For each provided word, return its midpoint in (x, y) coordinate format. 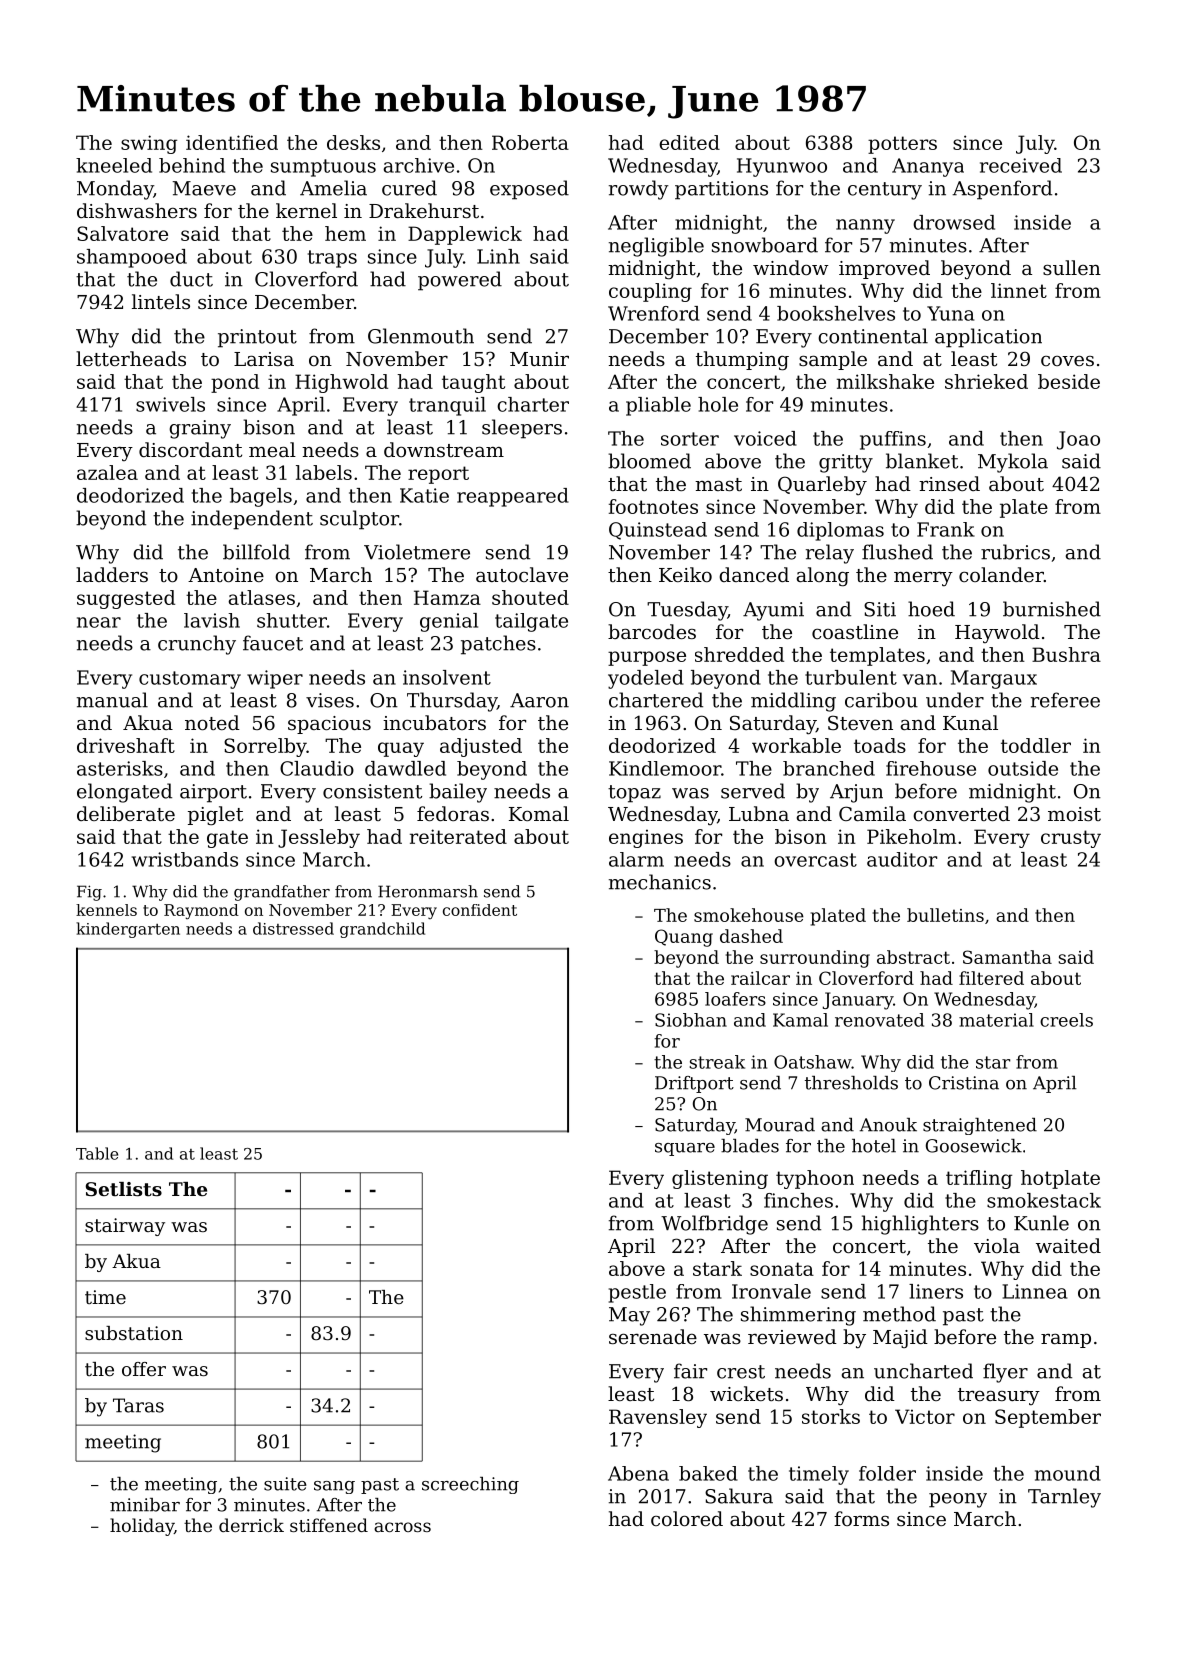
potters (902, 145)
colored (687, 1518)
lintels (161, 301)
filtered (991, 978)
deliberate (126, 813)
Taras (138, 1405)
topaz (634, 794)
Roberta (530, 142)
